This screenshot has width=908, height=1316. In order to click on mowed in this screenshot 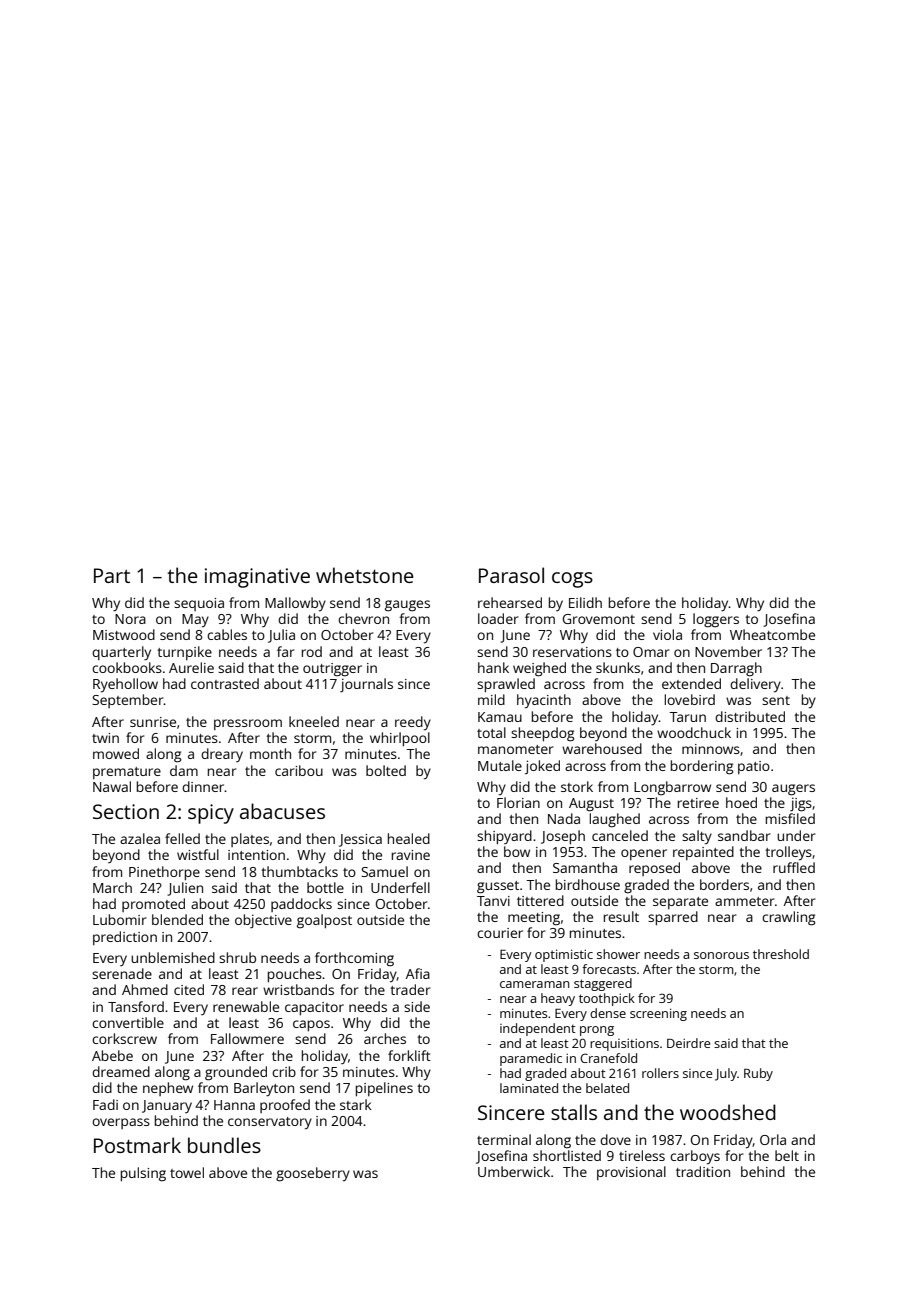, I will do `click(116, 753)`.
